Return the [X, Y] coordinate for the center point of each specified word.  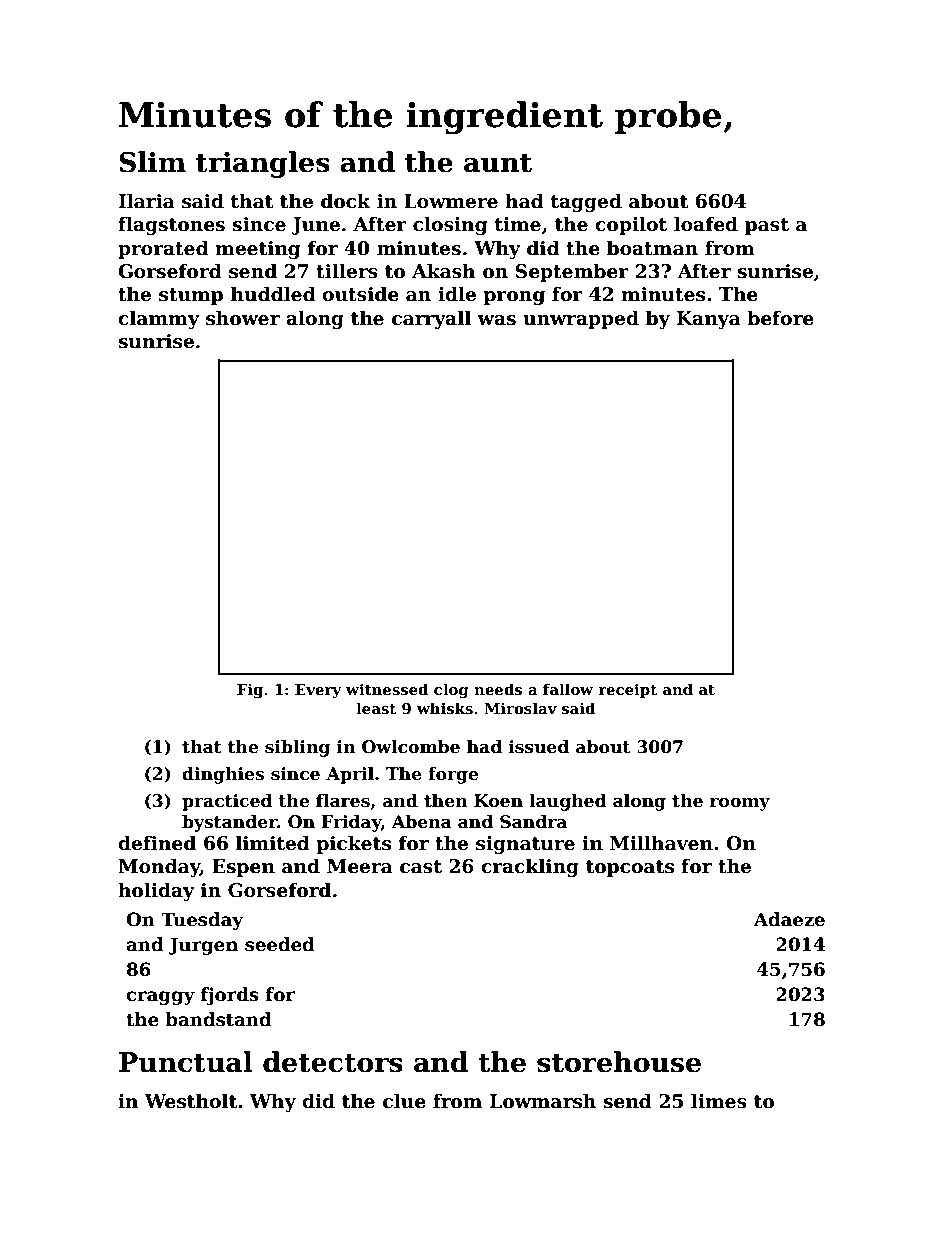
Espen [243, 868]
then [446, 801]
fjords [230, 996]
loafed [706, 224]
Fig [250, 691]
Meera [360, 866]
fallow [568, 689]
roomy [740, 804]
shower [243, 318]
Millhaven [661, 843]
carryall [431, 319]
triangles [263, 164]
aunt [498, 163]
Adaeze [789, 919]
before [780, 318]
